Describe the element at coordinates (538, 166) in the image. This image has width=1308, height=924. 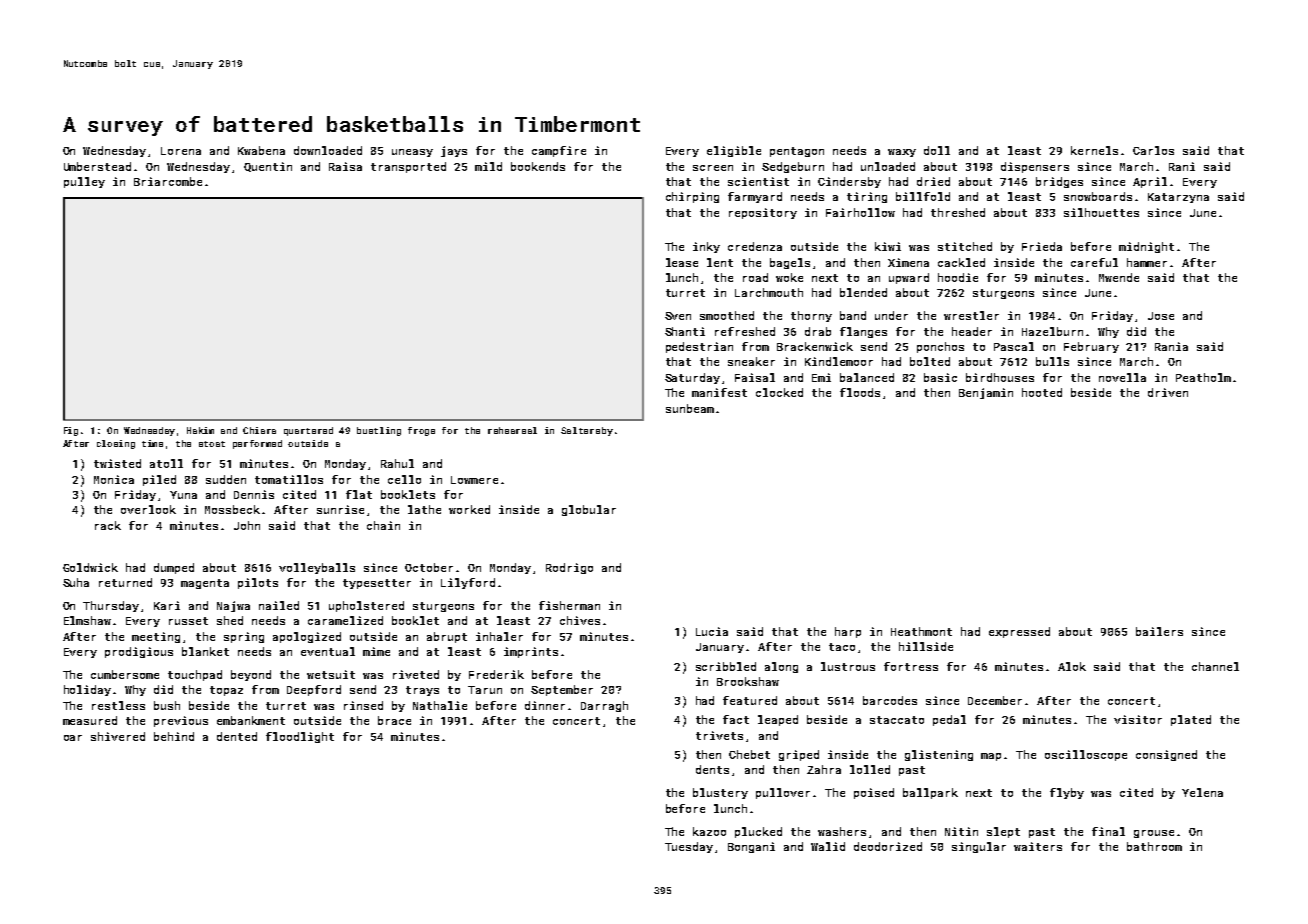
I see `bookends` at that location.
